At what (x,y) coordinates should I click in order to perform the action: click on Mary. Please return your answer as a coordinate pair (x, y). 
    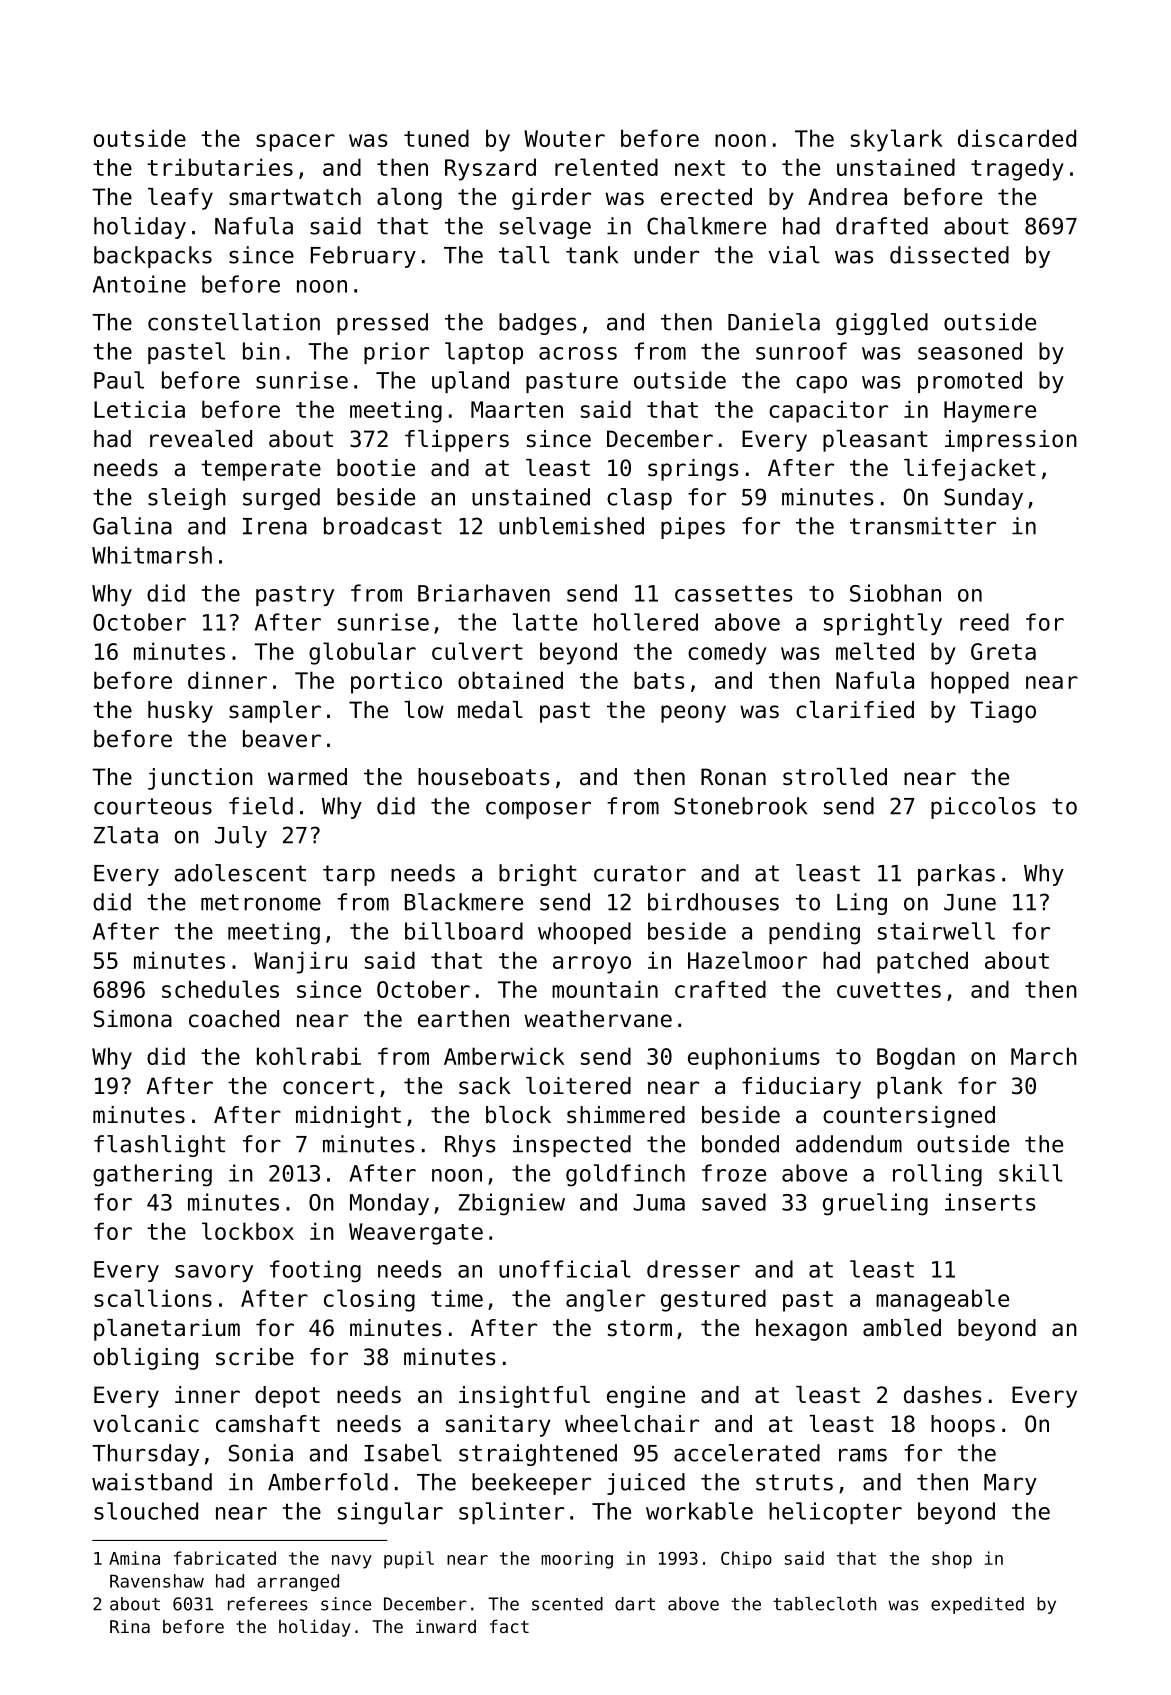
    Looking at the image, I should click on (1010, 1484).
